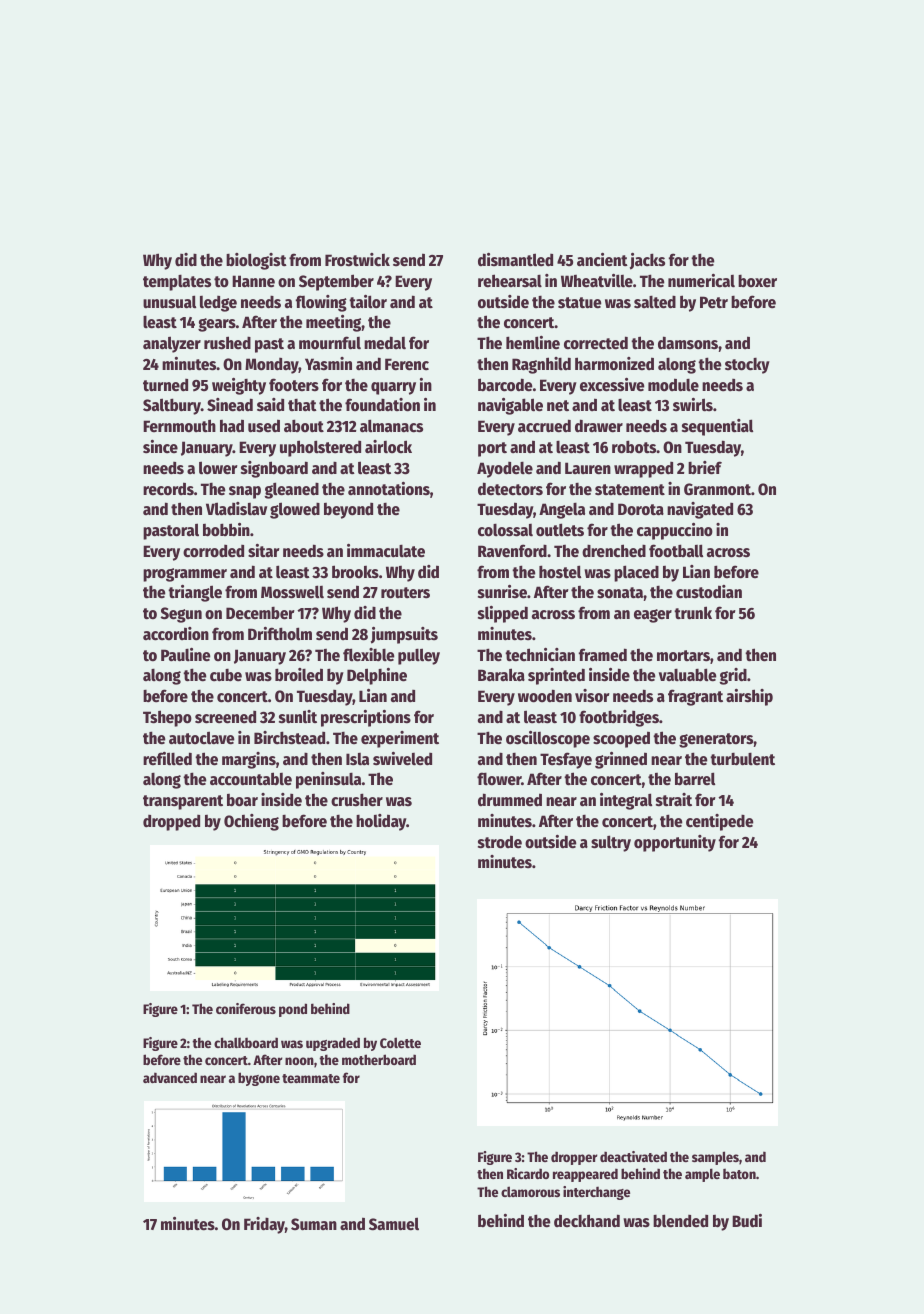  What do you see at coordinates (168, 489) in the page?
I see `records` at bounding box center [168, 489].
